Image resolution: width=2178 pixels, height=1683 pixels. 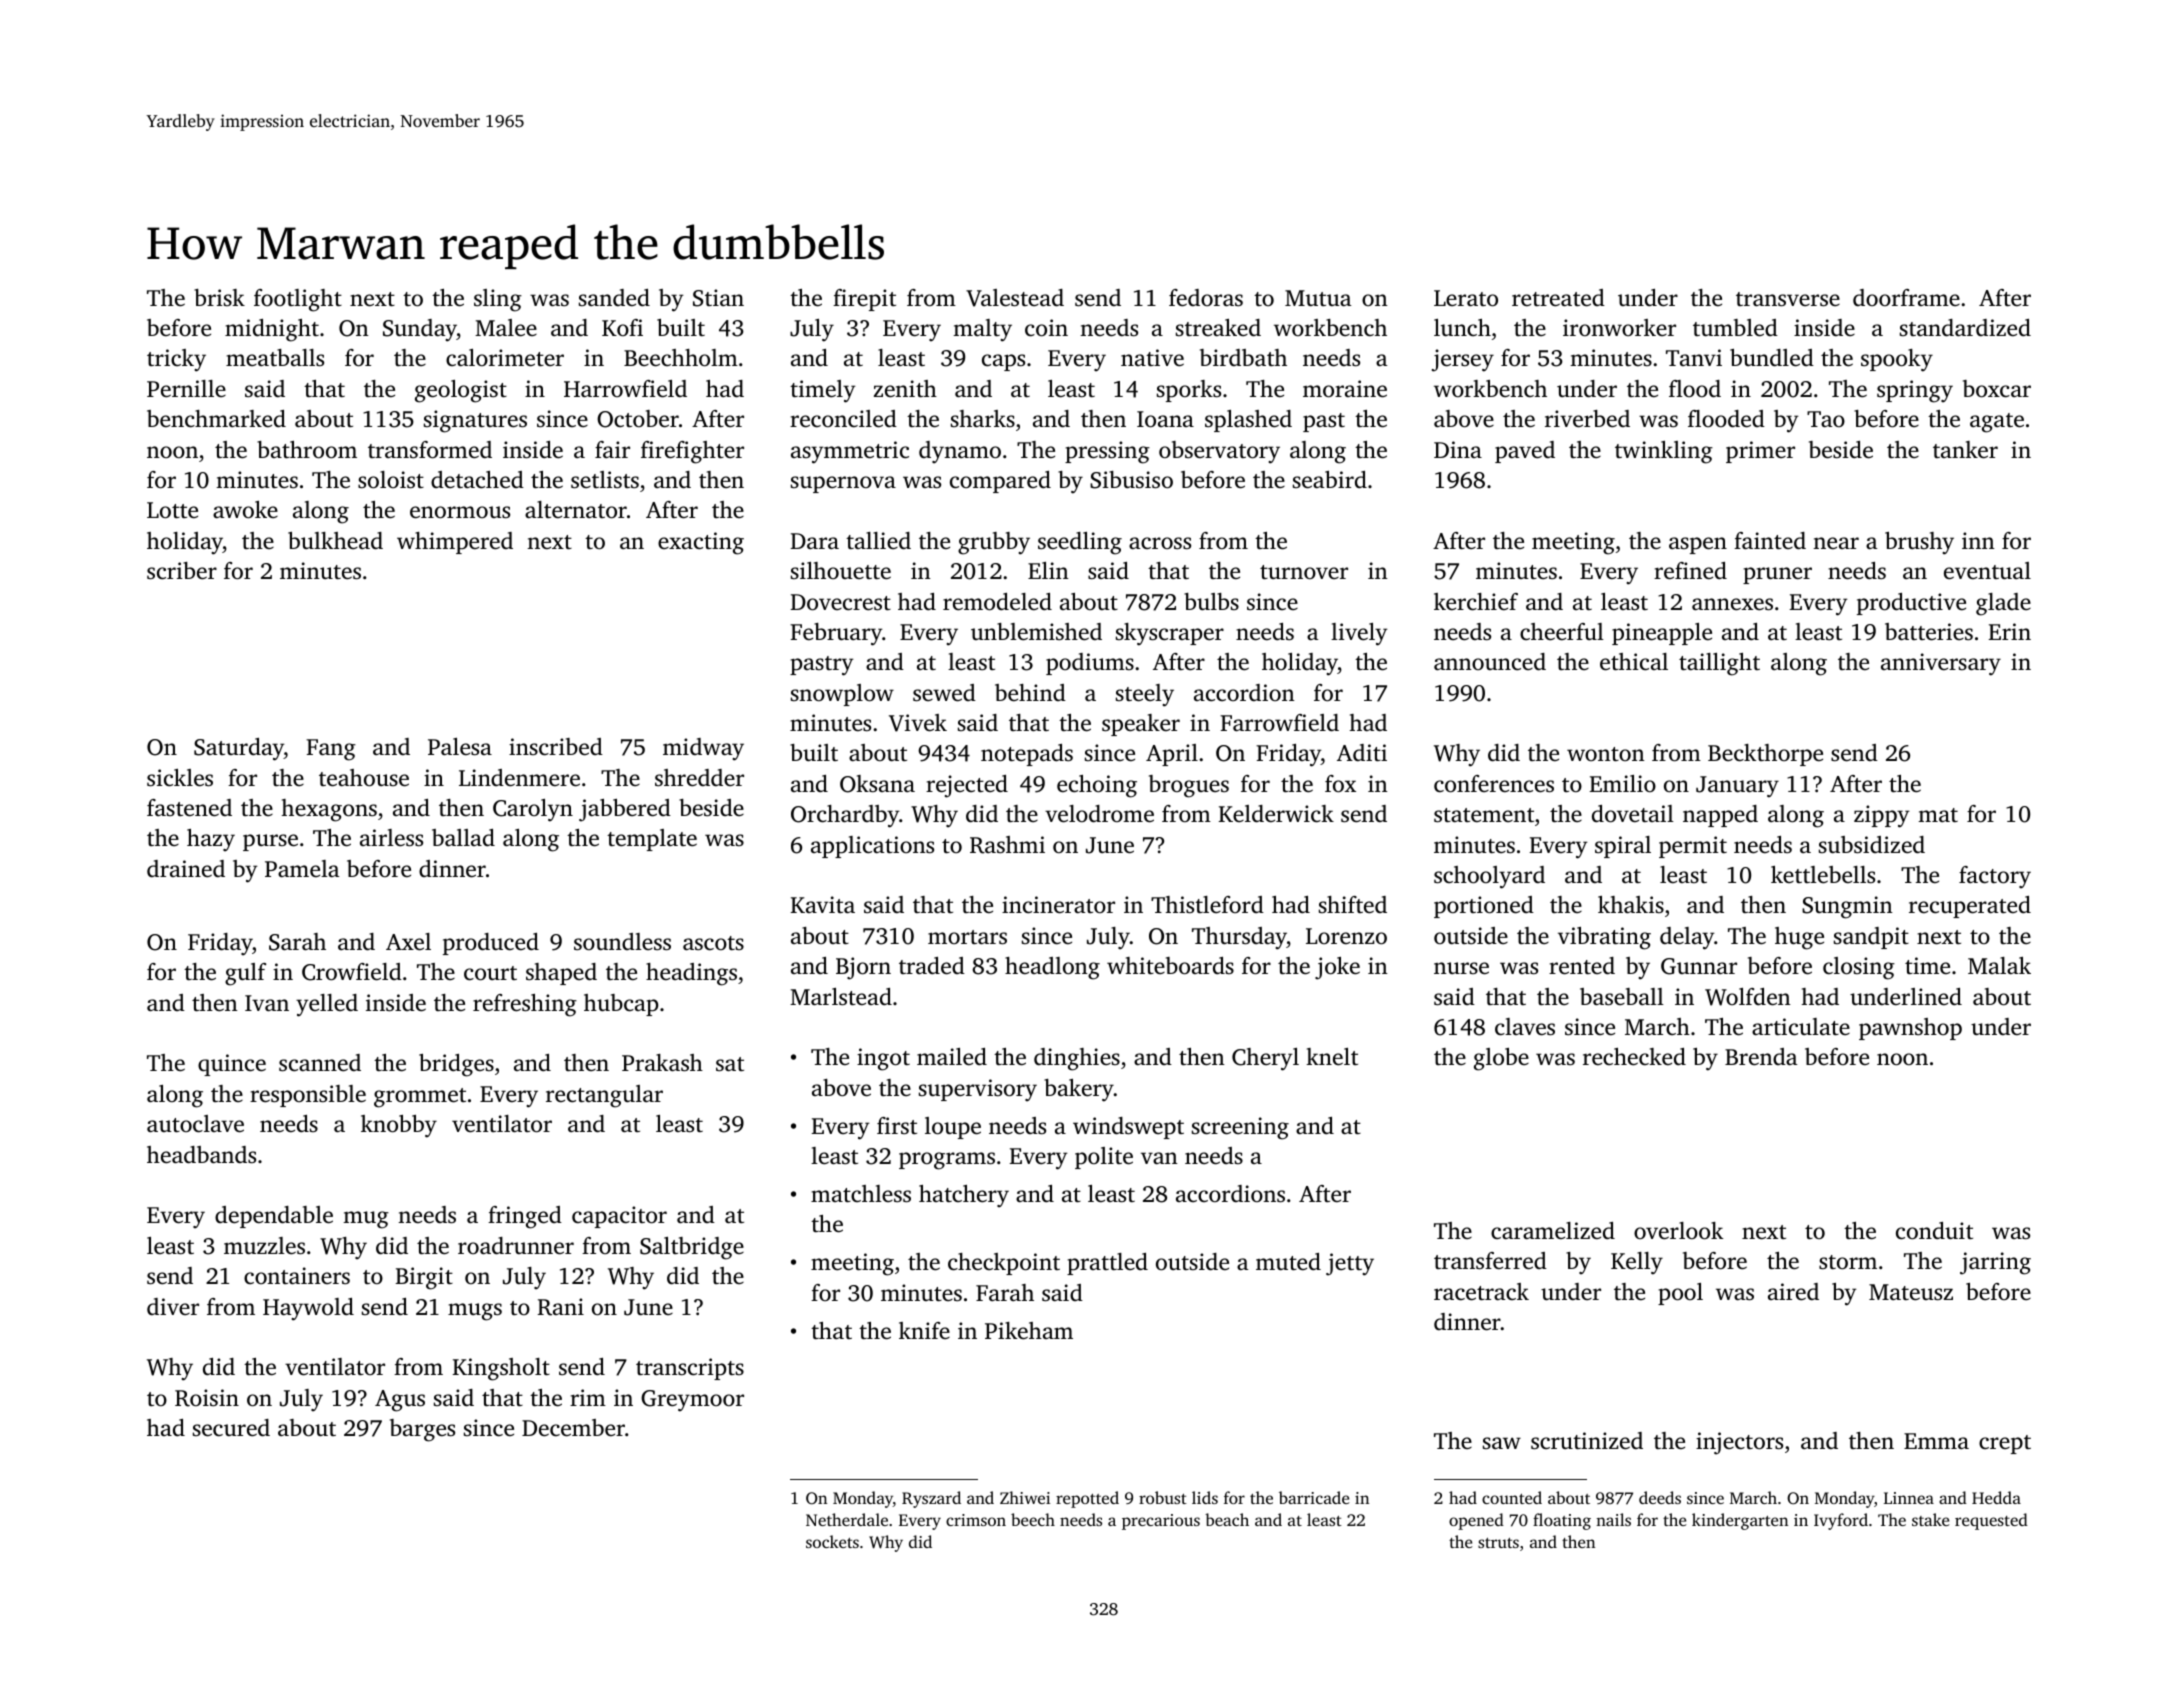 I want to click on spooky, so click(x=1897, y=360).
